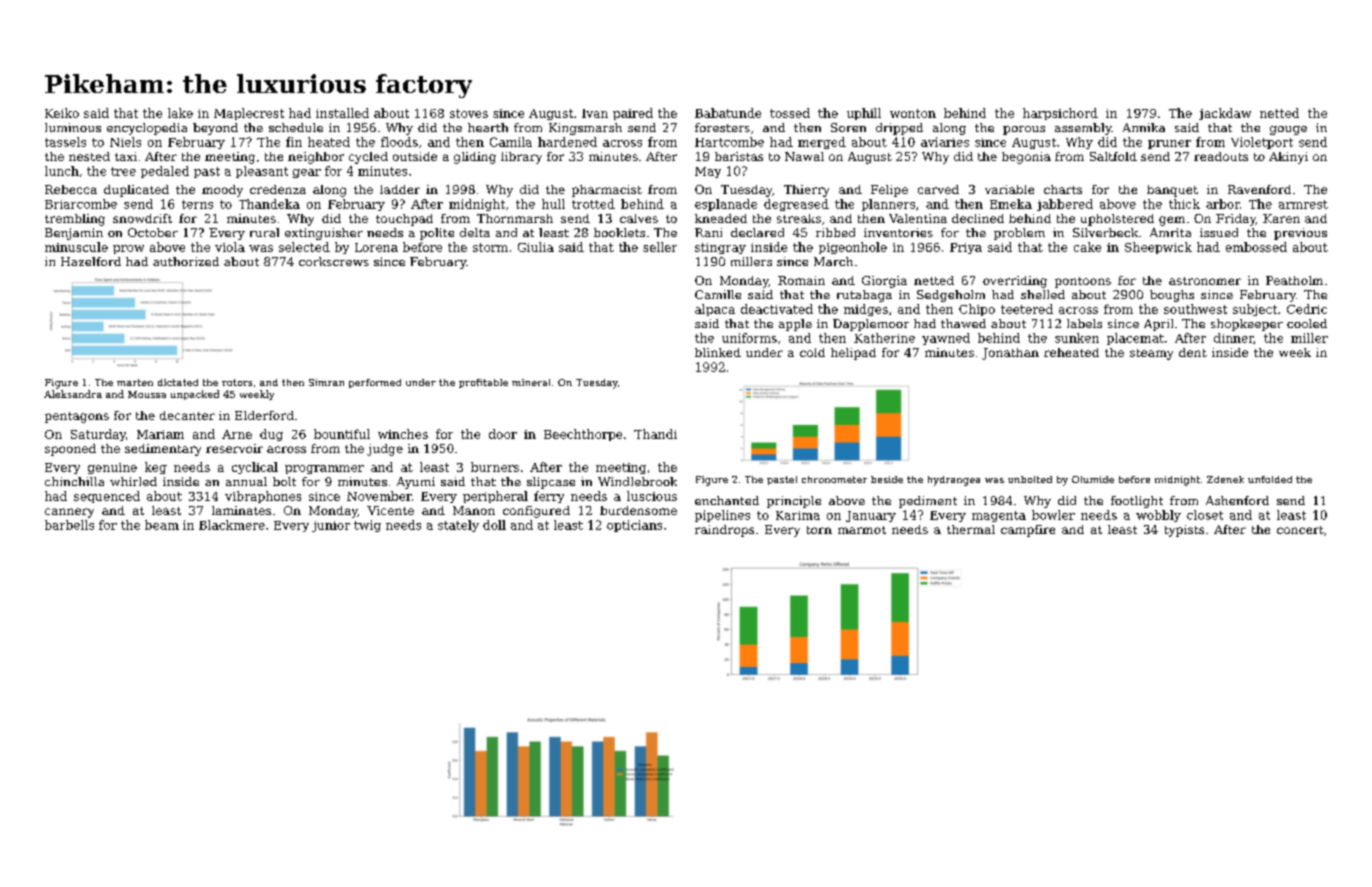 This document has height=887, width=1372. I want to click on gear, so click(307, 173).
